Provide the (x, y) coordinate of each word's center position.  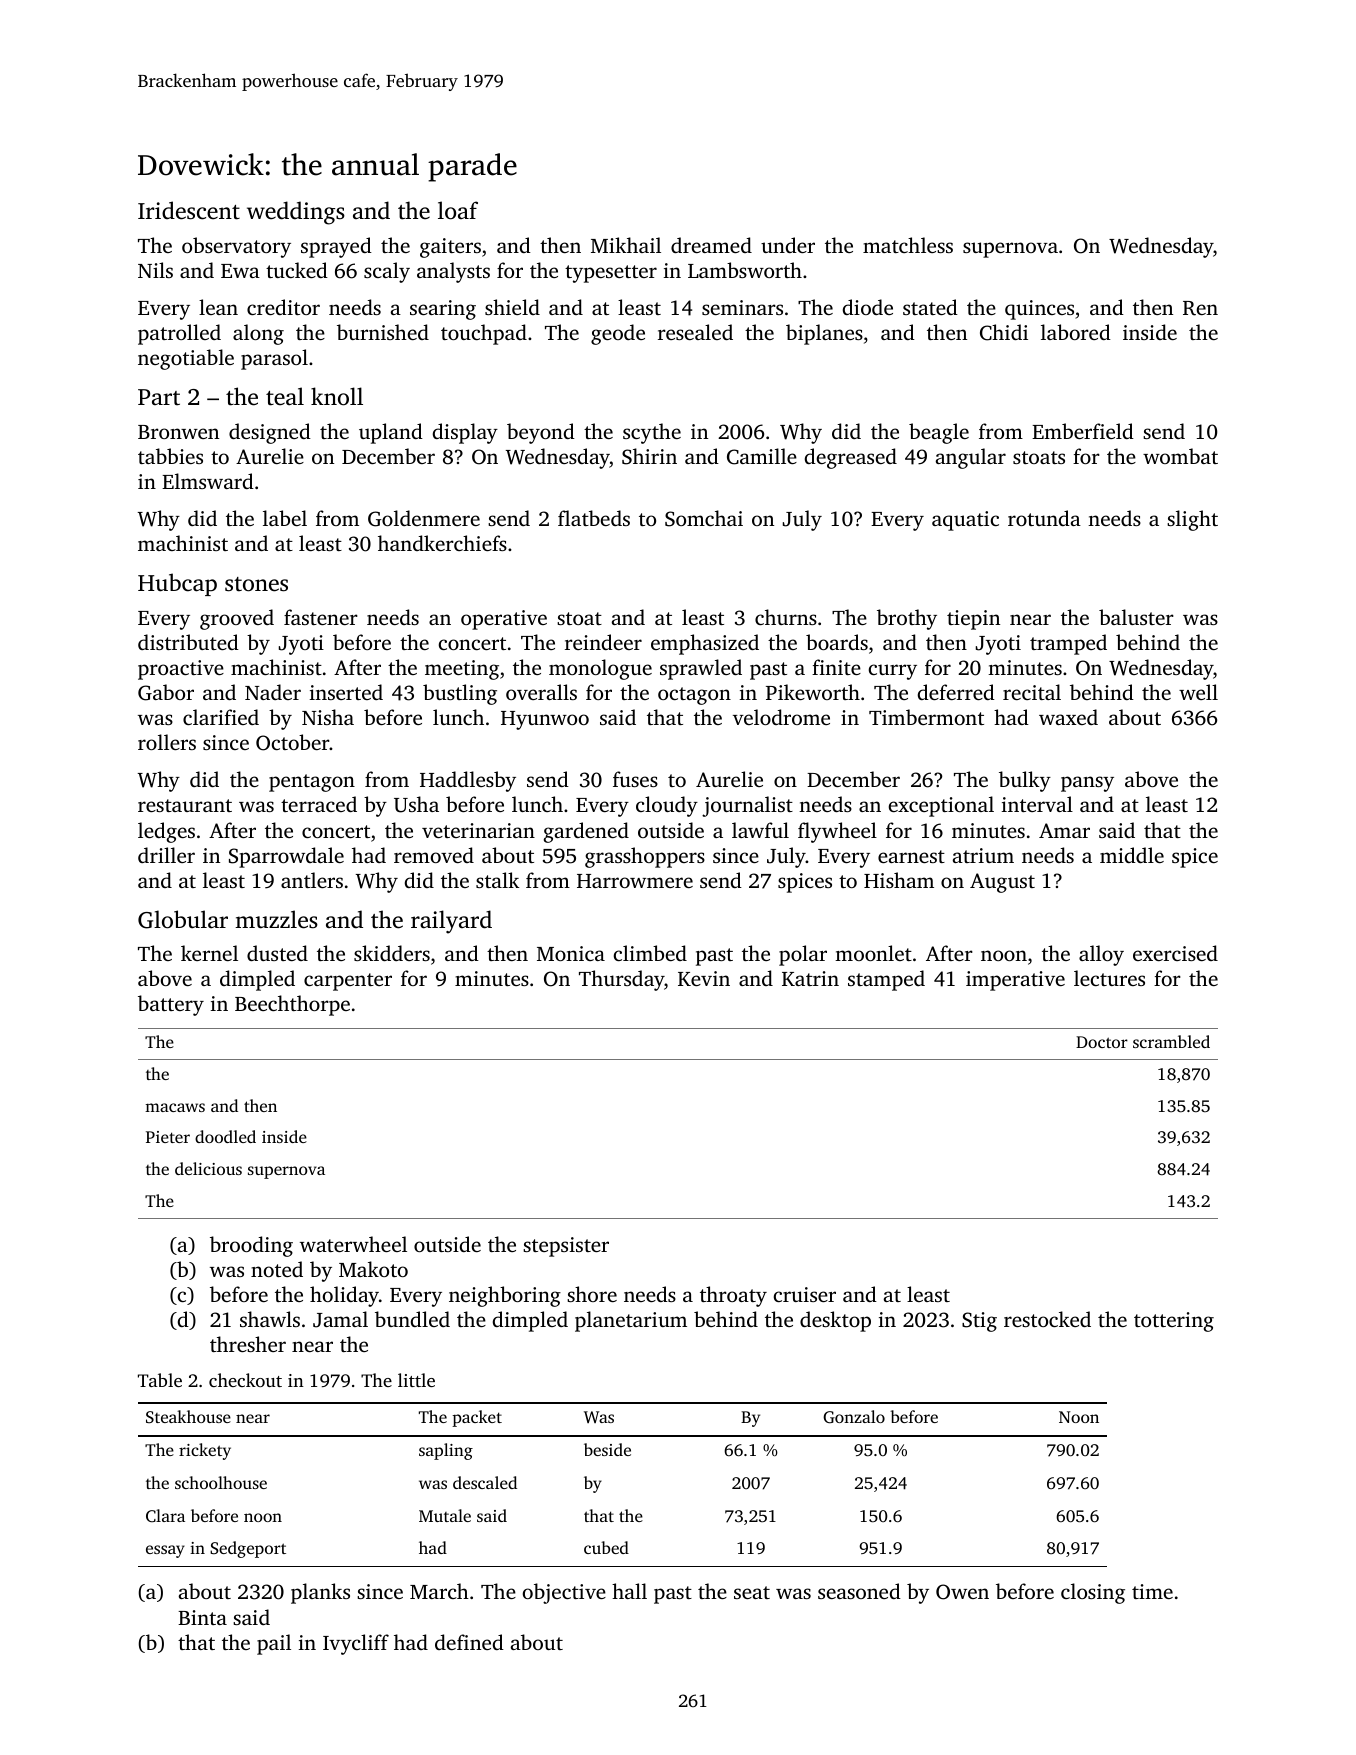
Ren (1200, 308)
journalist (747, 806)
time (1152, 1591)
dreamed (711, 245)
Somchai (704, 518)
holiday (344, 1296)
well (1198, 692)
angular (971, 458)
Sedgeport (248, 1549)
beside (607, 1449)
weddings (296, 213)
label (285, 518)
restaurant (185, 805)
